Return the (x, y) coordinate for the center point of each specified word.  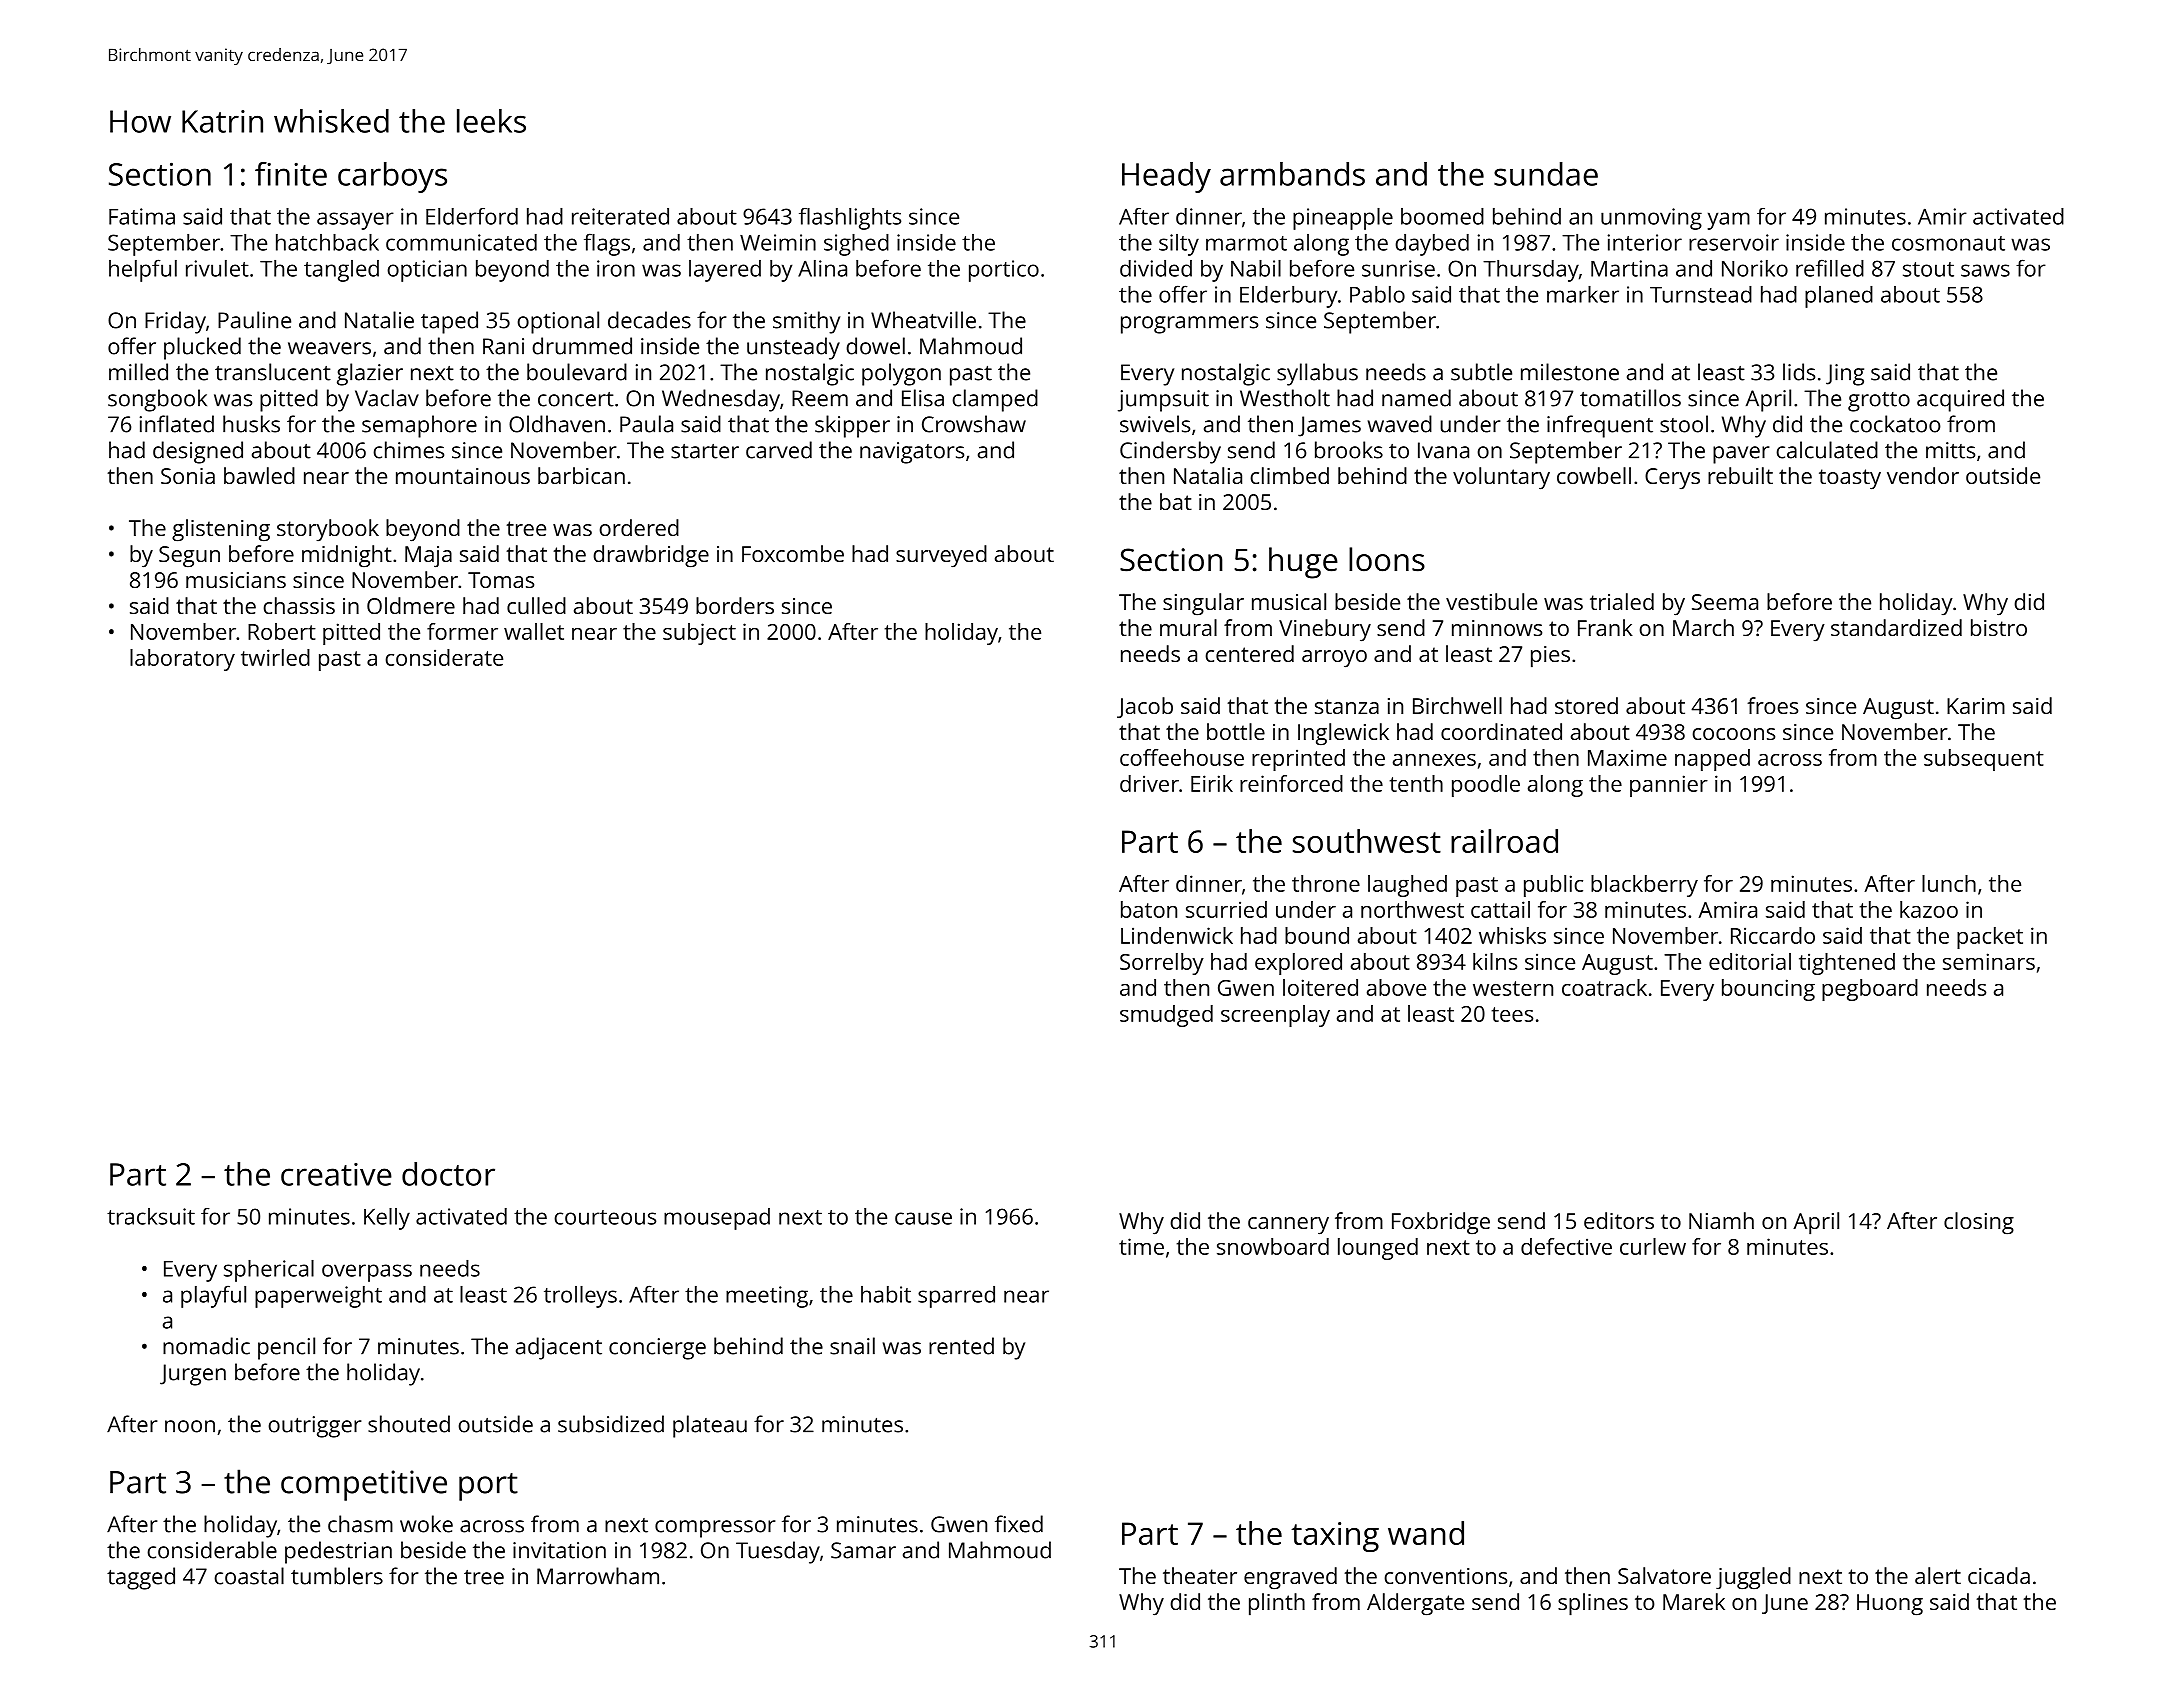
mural (1188, 627)
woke (426, 1524)
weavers (329, 348)
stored (1586, 705)
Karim (1976, 706)
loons (1387, 559)
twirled (275, 657)
